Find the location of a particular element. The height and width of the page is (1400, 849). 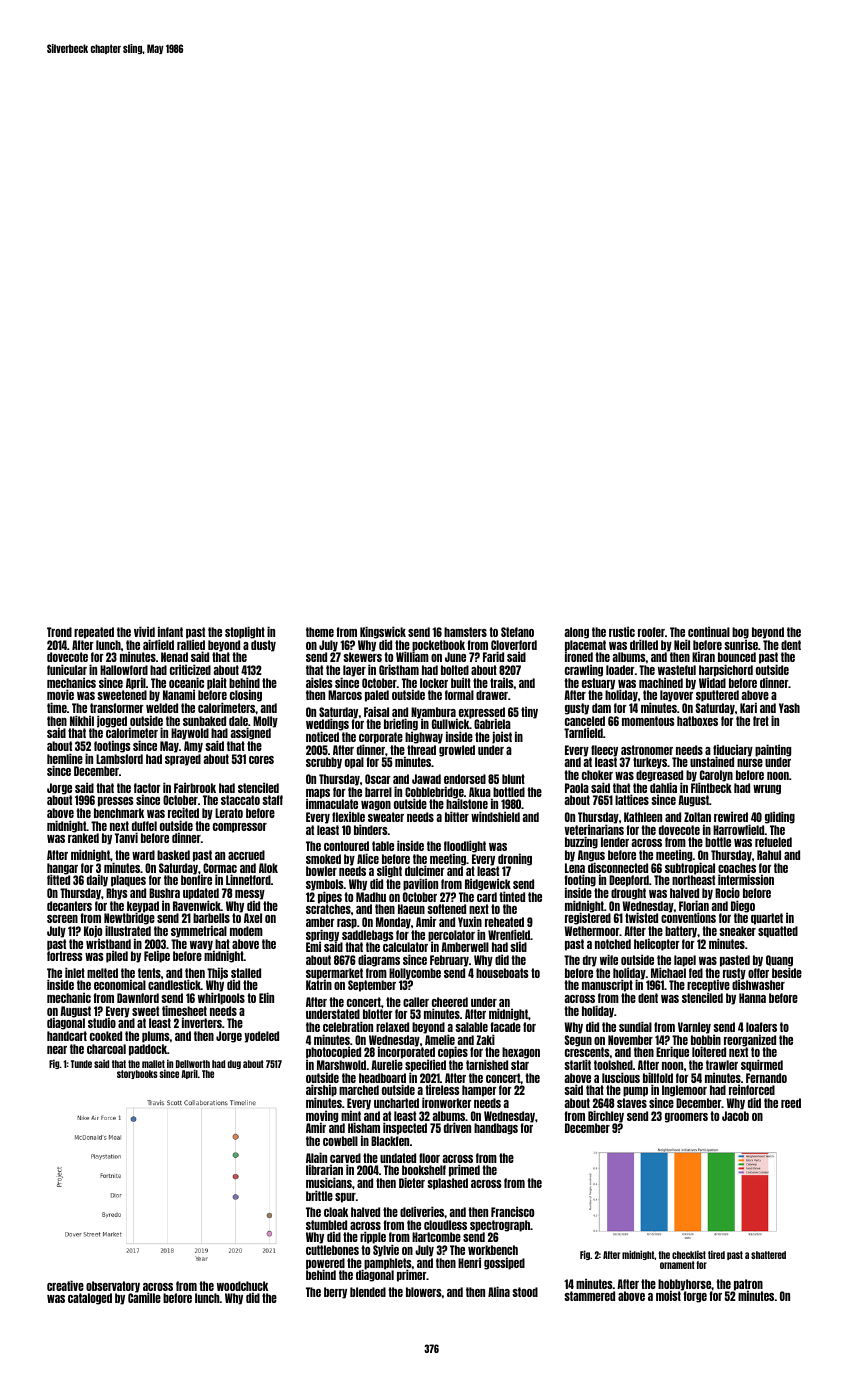

Kingswick is located at coordinates (383, 632).
